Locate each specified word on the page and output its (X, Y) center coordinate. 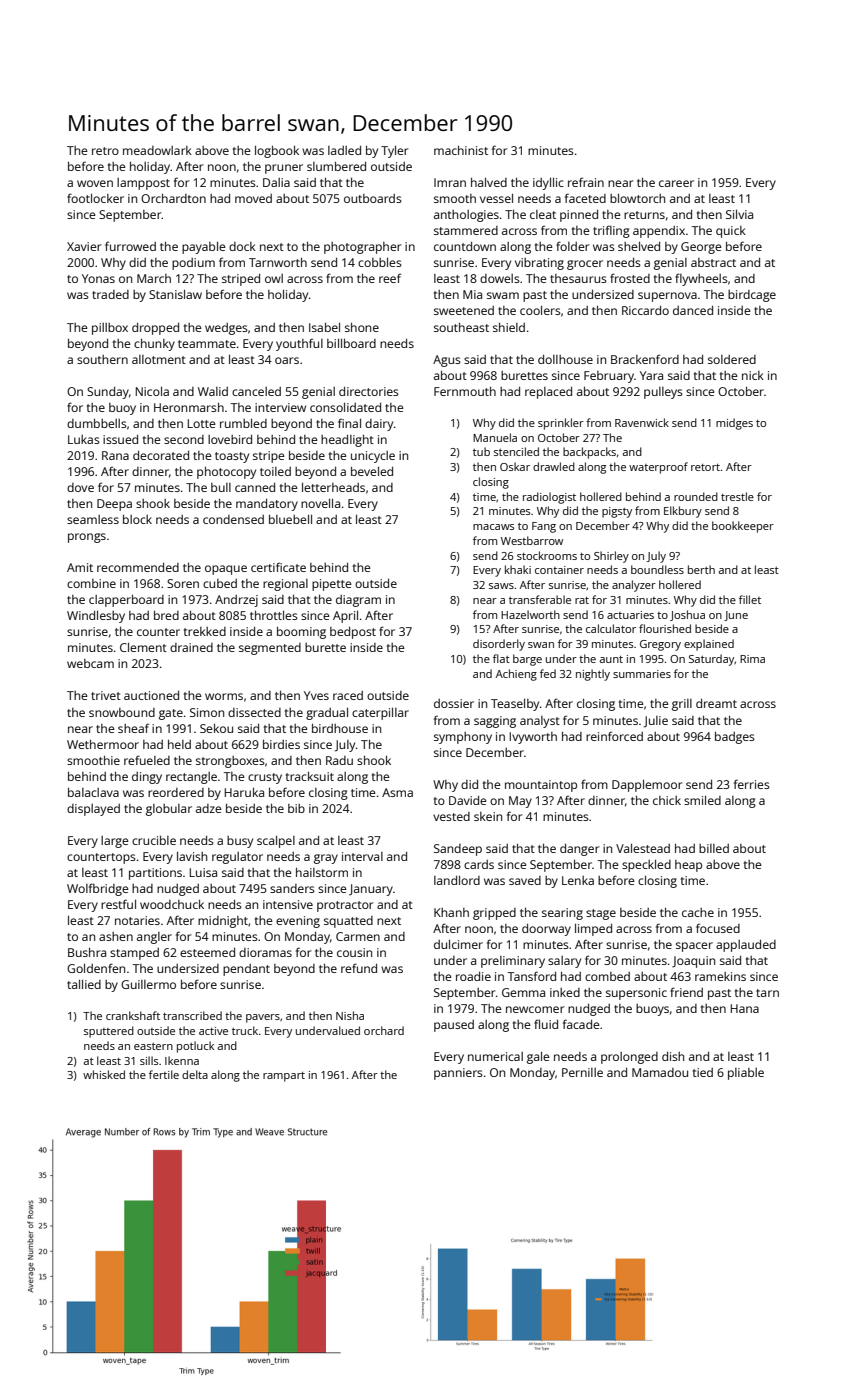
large (115, 842)
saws (501, 586)
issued (120, 439)
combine (91, 583)
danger (579, 850)
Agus (447, 361)
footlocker (95, 198)
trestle (737, 496)
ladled (344, 150)
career (676, 183)
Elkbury (683, 512)
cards (479, 864)
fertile (164, 1074)
